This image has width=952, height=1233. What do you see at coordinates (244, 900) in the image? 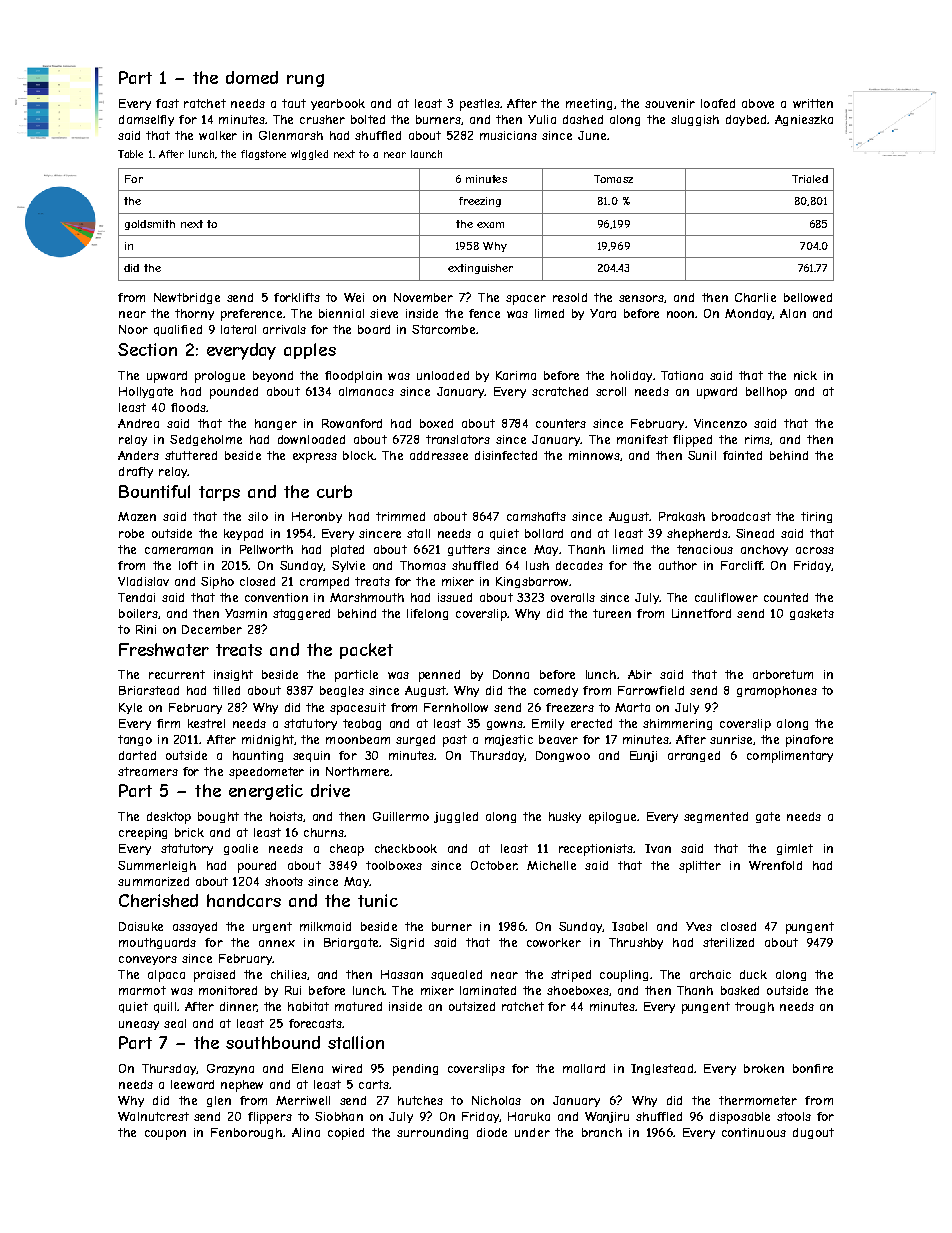
I see `handcars` at bounding box center [244, 900].
